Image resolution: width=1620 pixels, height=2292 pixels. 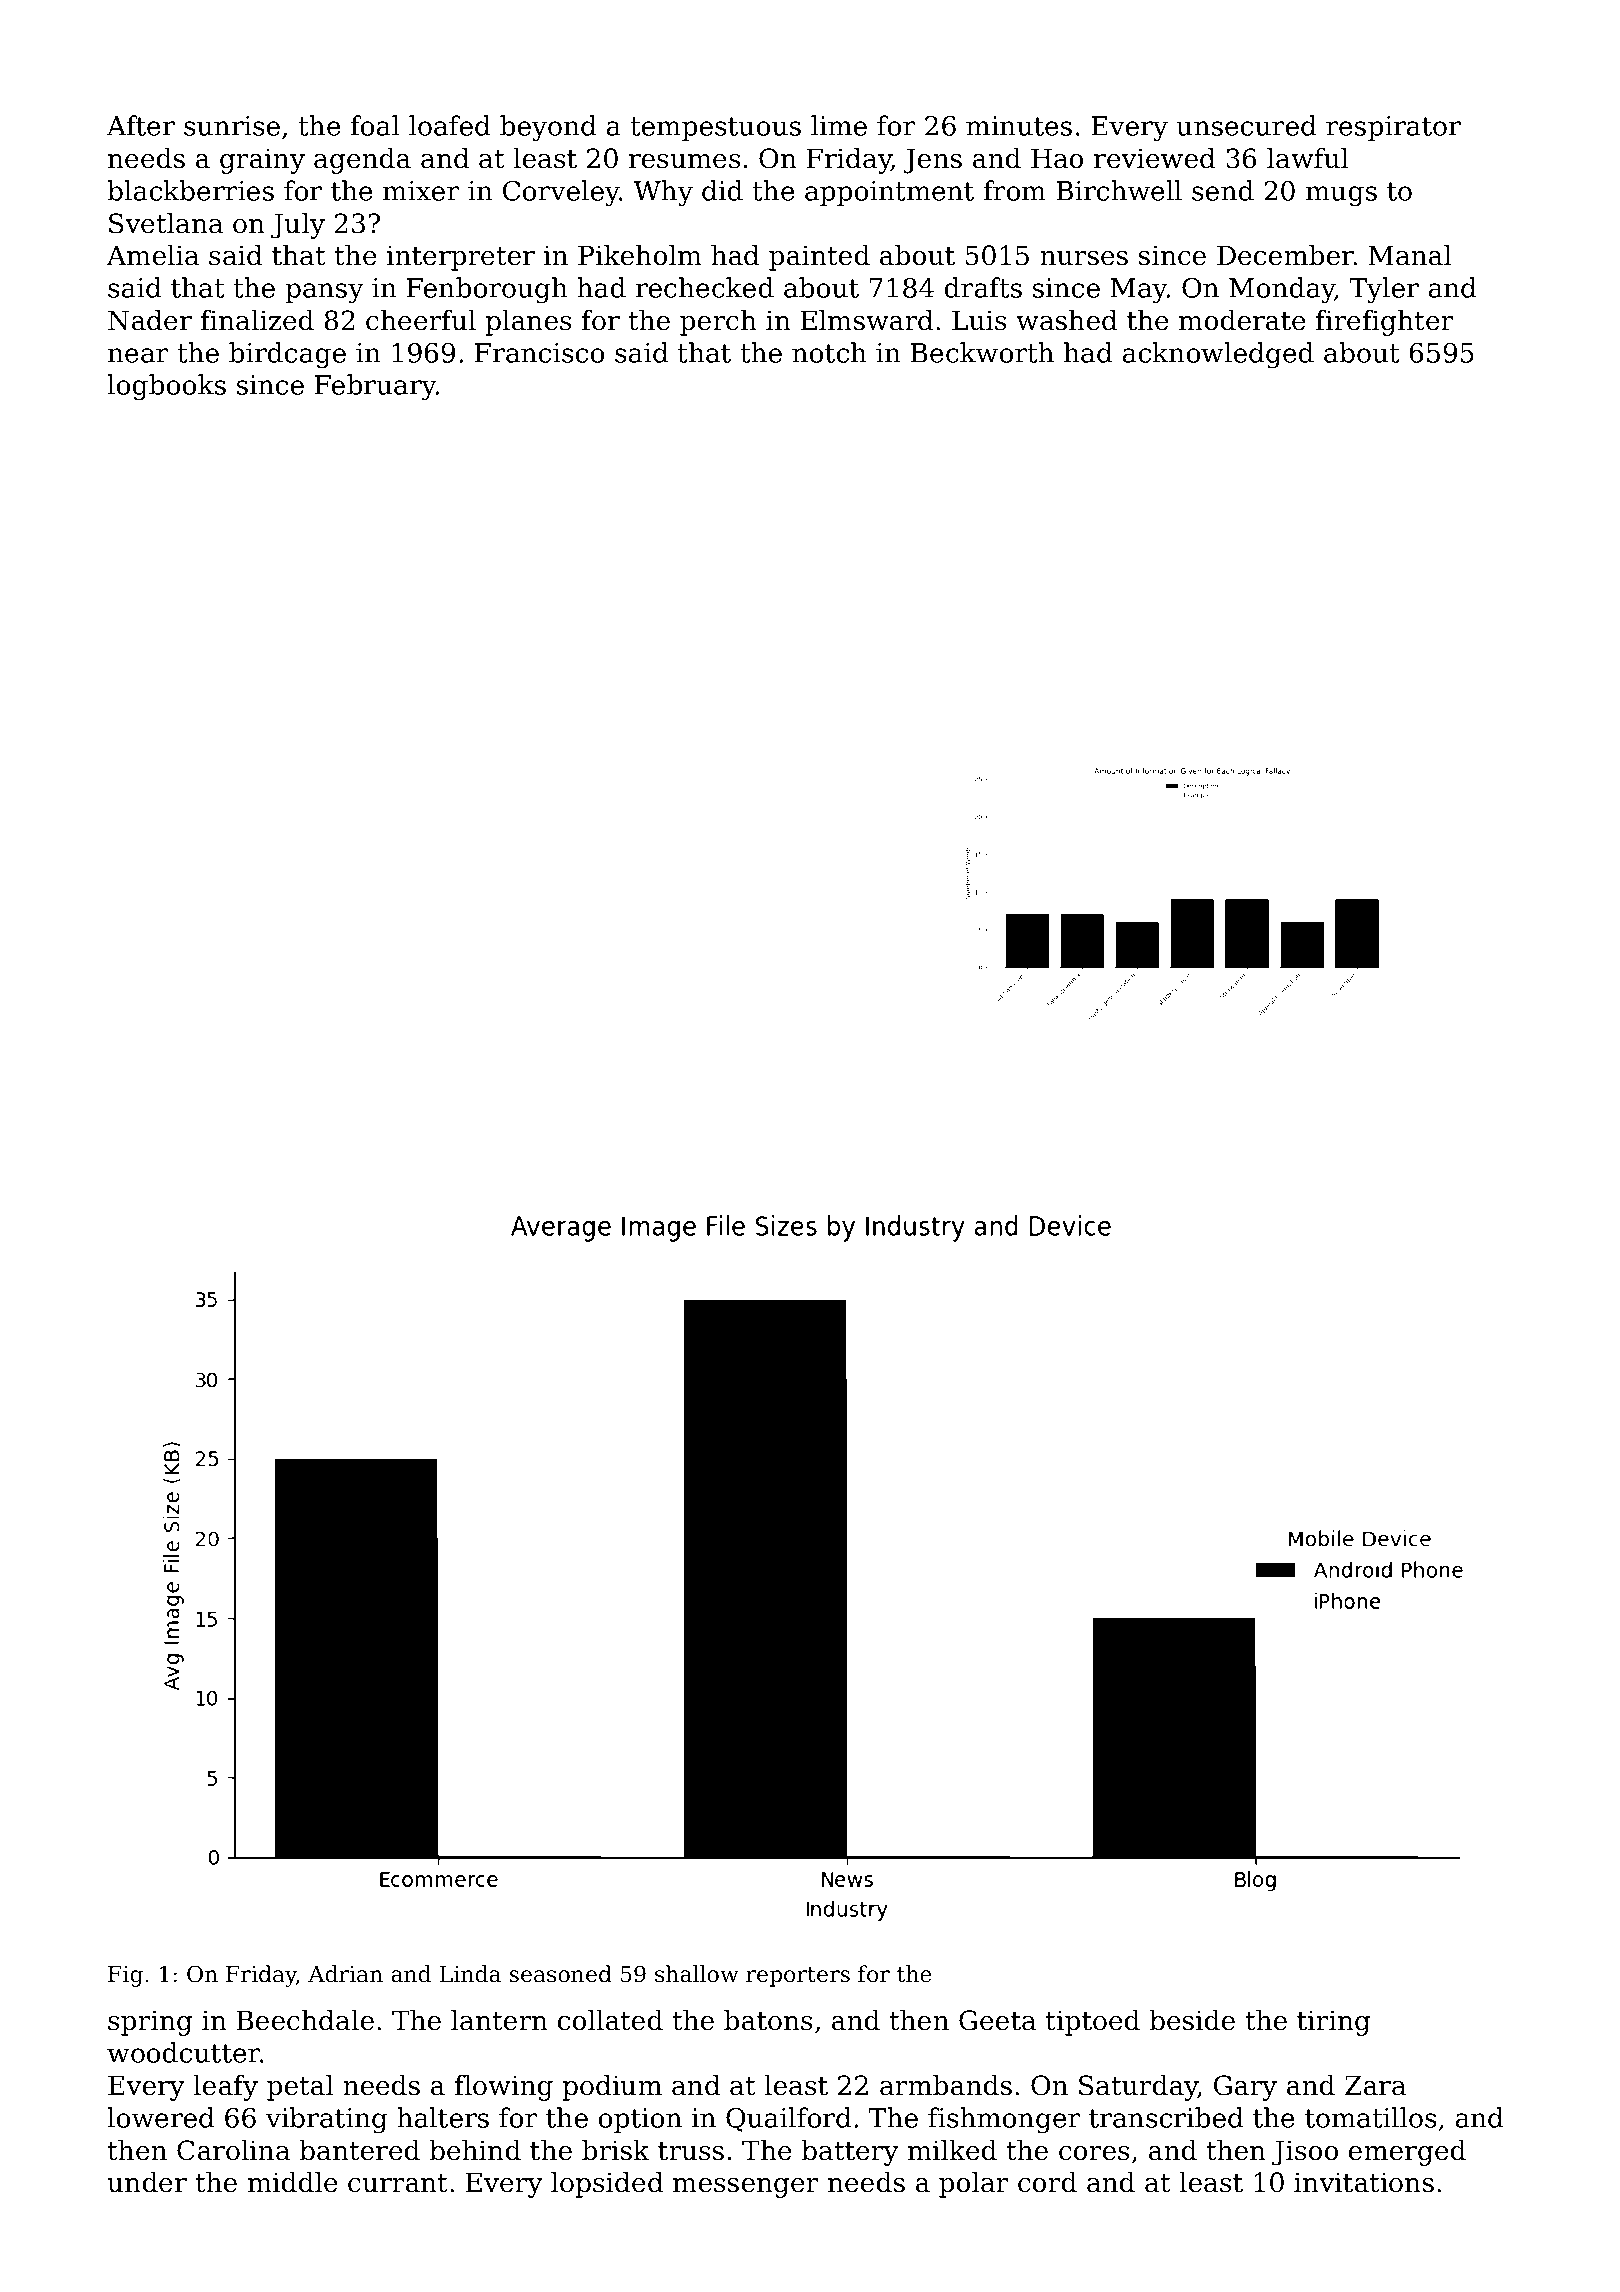 What do you see at coordinates (147, 2182) in the page?
I see `under` at bounding box center [147, 2182].
